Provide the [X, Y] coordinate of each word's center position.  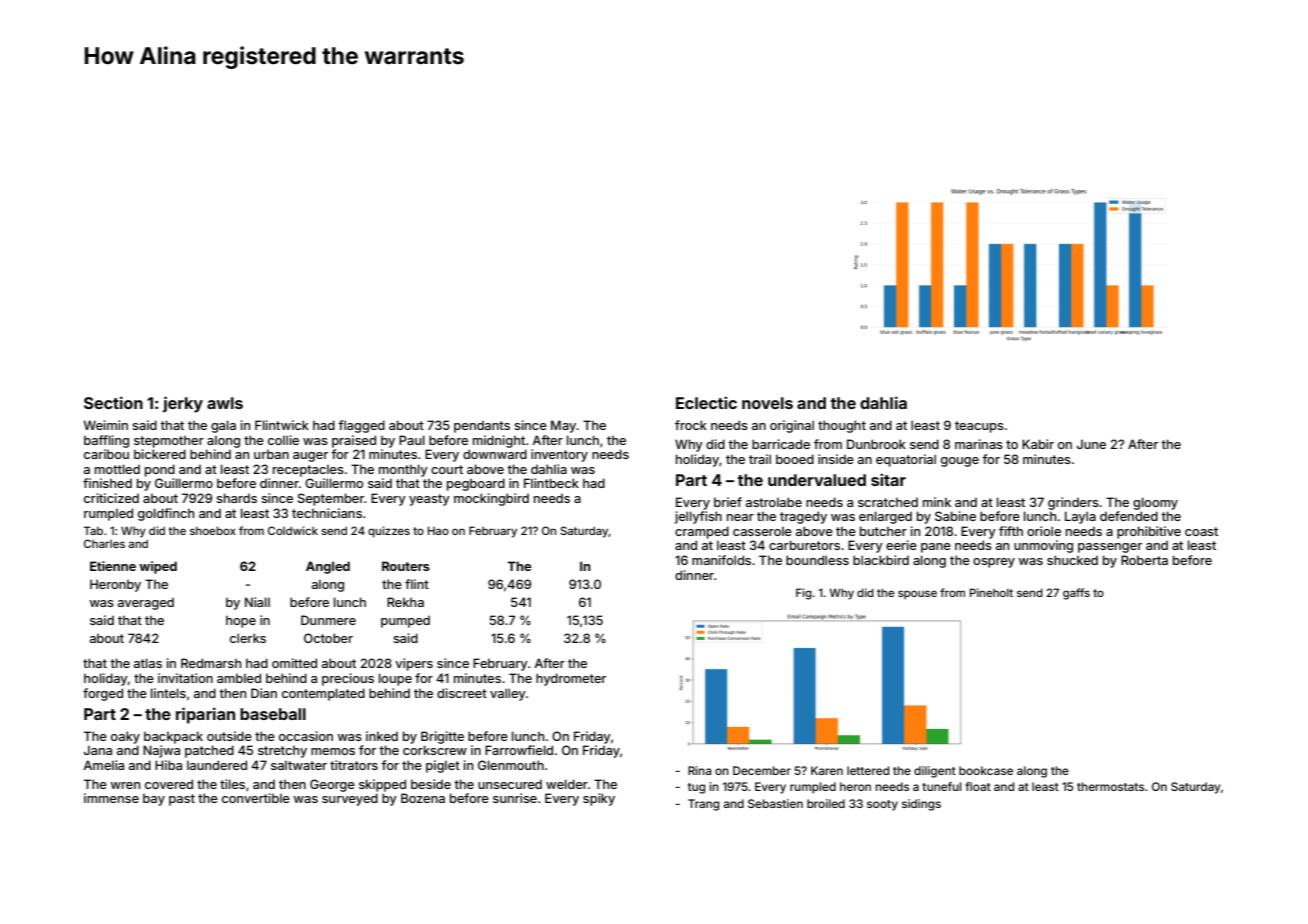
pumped [405, 622]
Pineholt [991, 592]
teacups [979, 427]
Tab [93, 530]
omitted [294, 663]
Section [113, 402]
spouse [917, 595]
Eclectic [706, 402]
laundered [217, 765]
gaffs [1076, 594]
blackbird [881, 560]
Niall [257, 602]
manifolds [721, 560]
